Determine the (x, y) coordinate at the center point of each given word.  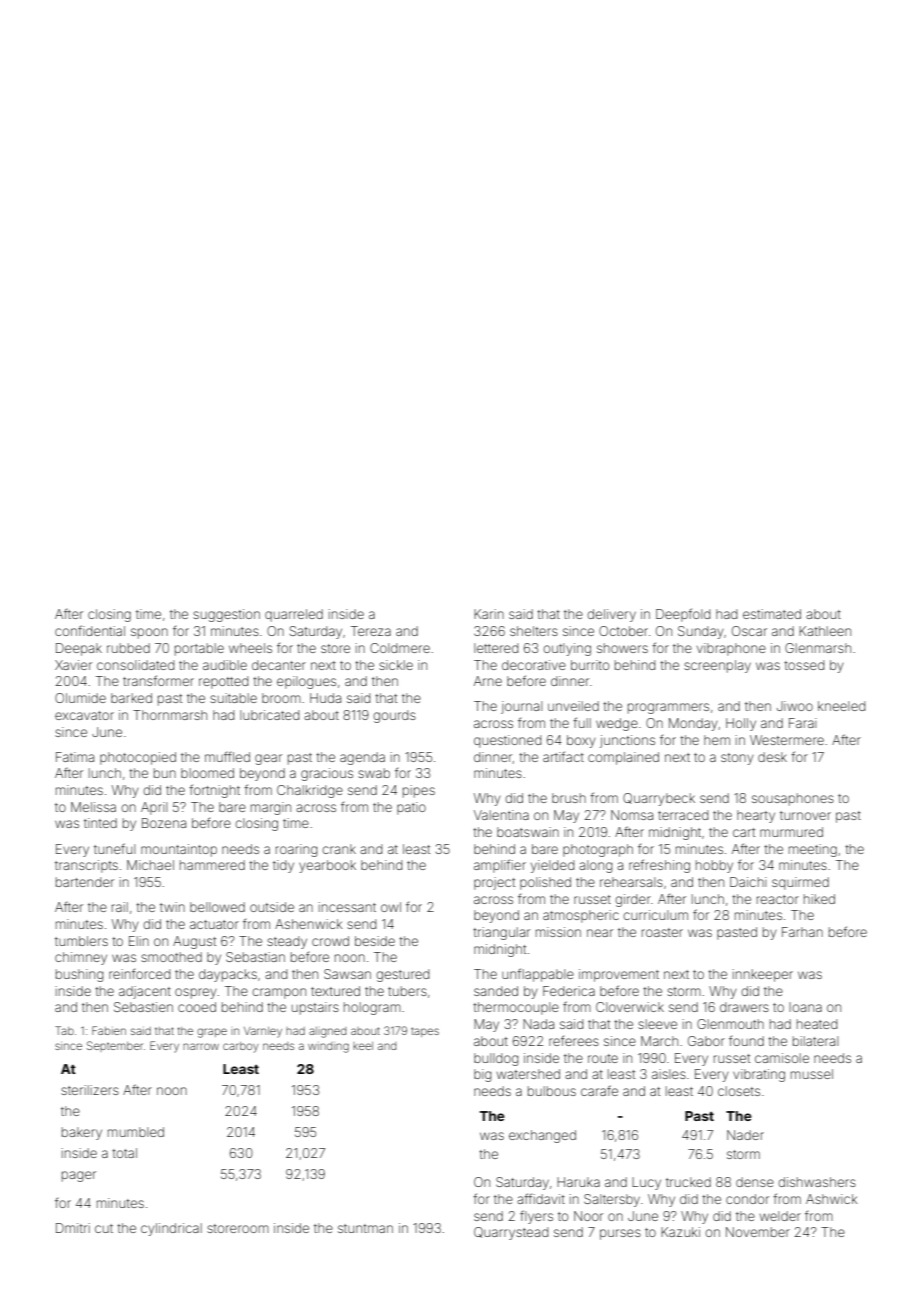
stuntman (365, 1228)
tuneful (114, 848)
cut (104, 1228)
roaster (662, 932)
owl (391, 907)
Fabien (109, 1030)
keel (363, 1046)
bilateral (815, 1041)
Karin (489, 614)
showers (622, 648)
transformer (158, 680)
